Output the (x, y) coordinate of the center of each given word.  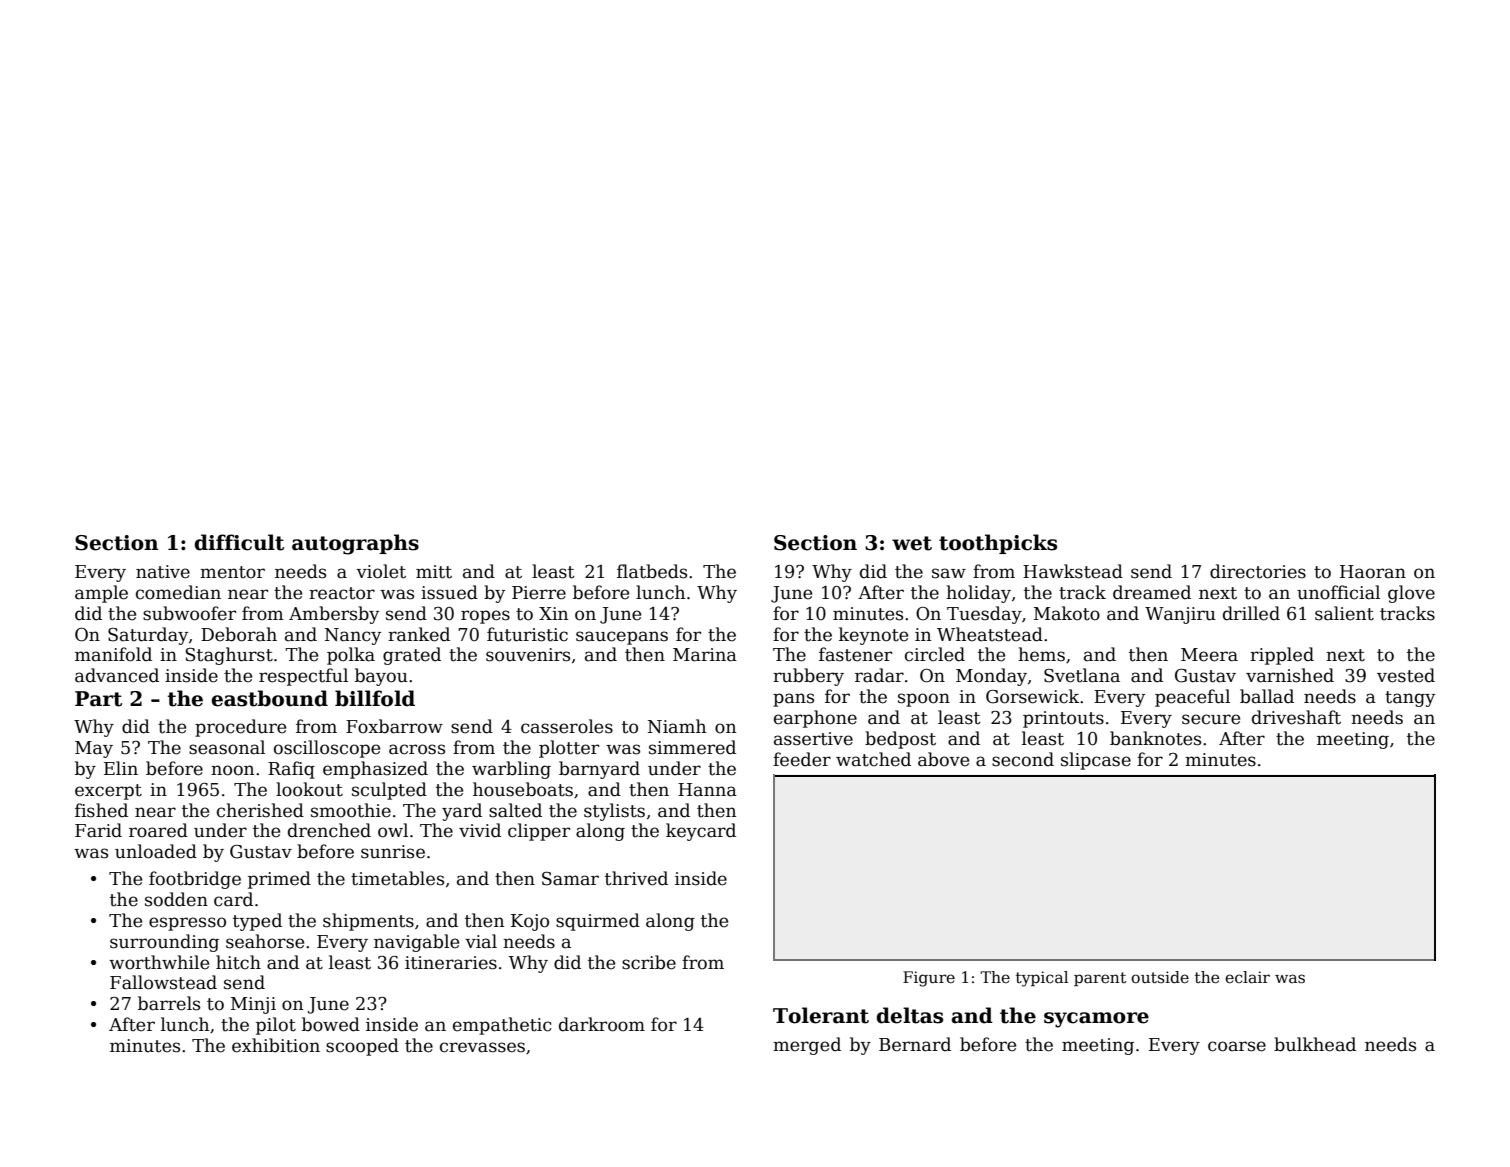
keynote (873, 636)
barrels (169, 1003)
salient (1344, 613)
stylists (614, 812)
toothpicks (998, 544)
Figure (929, 979)
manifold (113, 654)
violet (381, 571)
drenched (329, 830)
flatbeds (652, 571)
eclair (1247, 977)
